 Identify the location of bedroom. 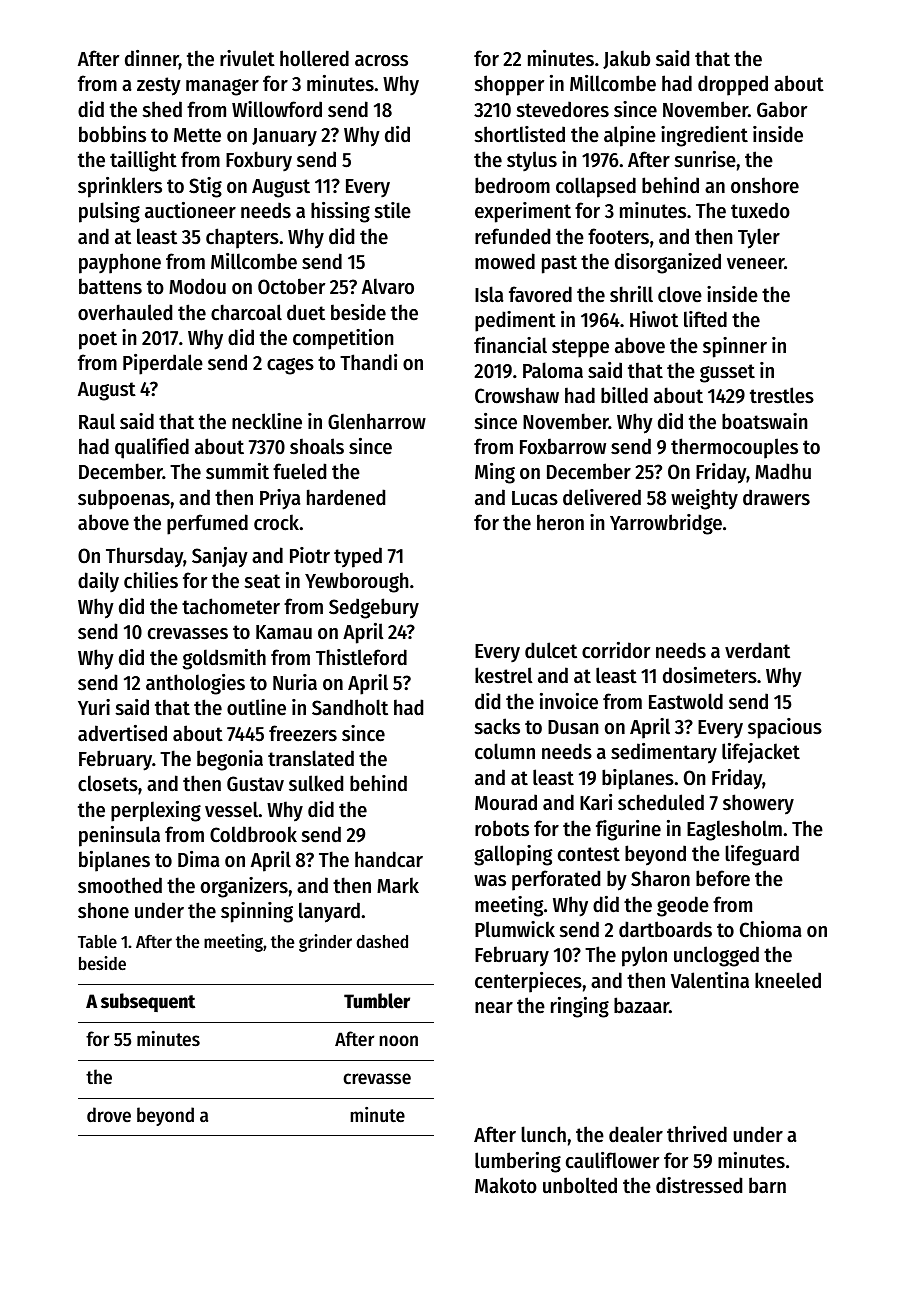
(512, 185).
